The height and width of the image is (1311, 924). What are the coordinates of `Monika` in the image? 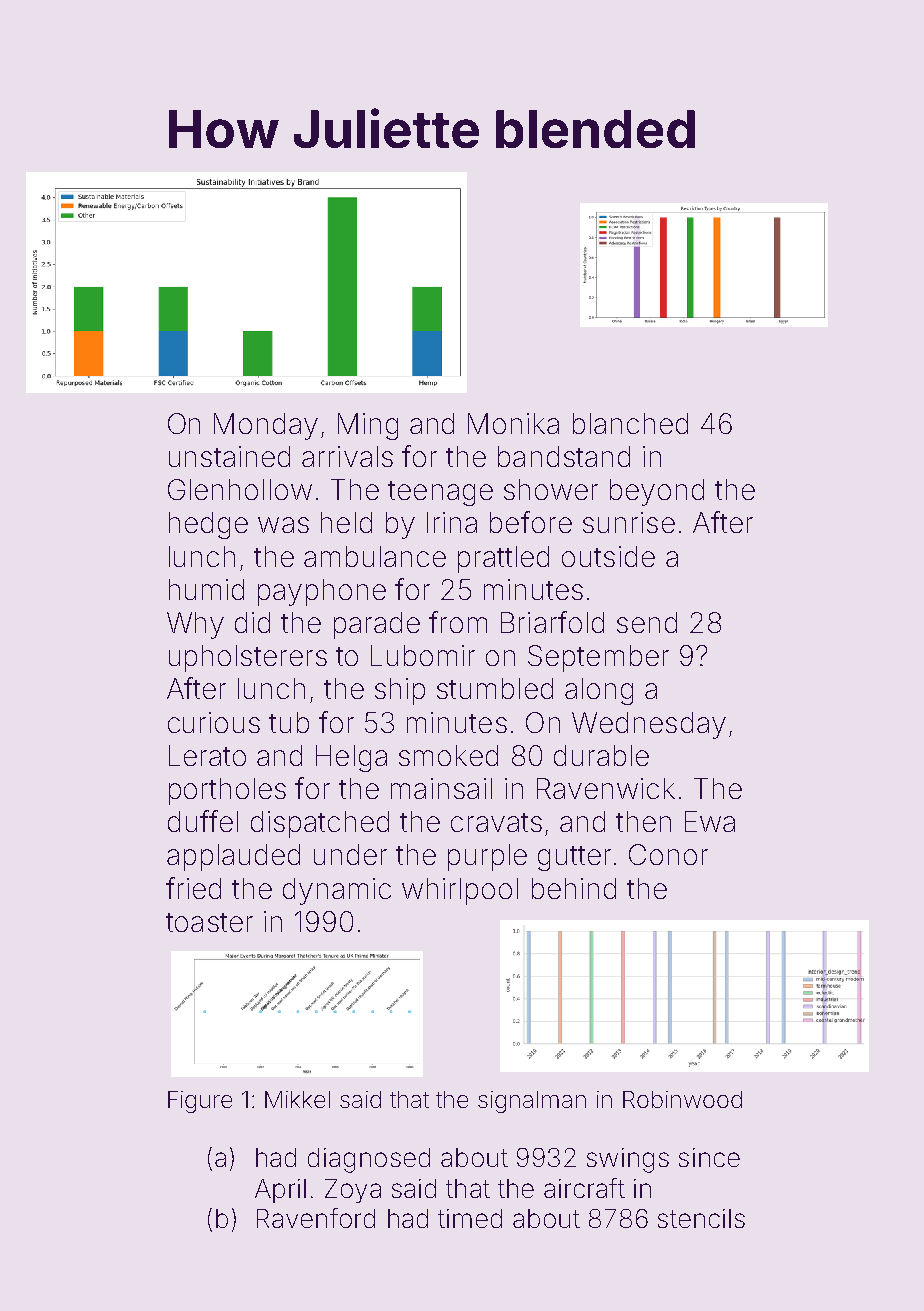 It's located at (513, 423).
